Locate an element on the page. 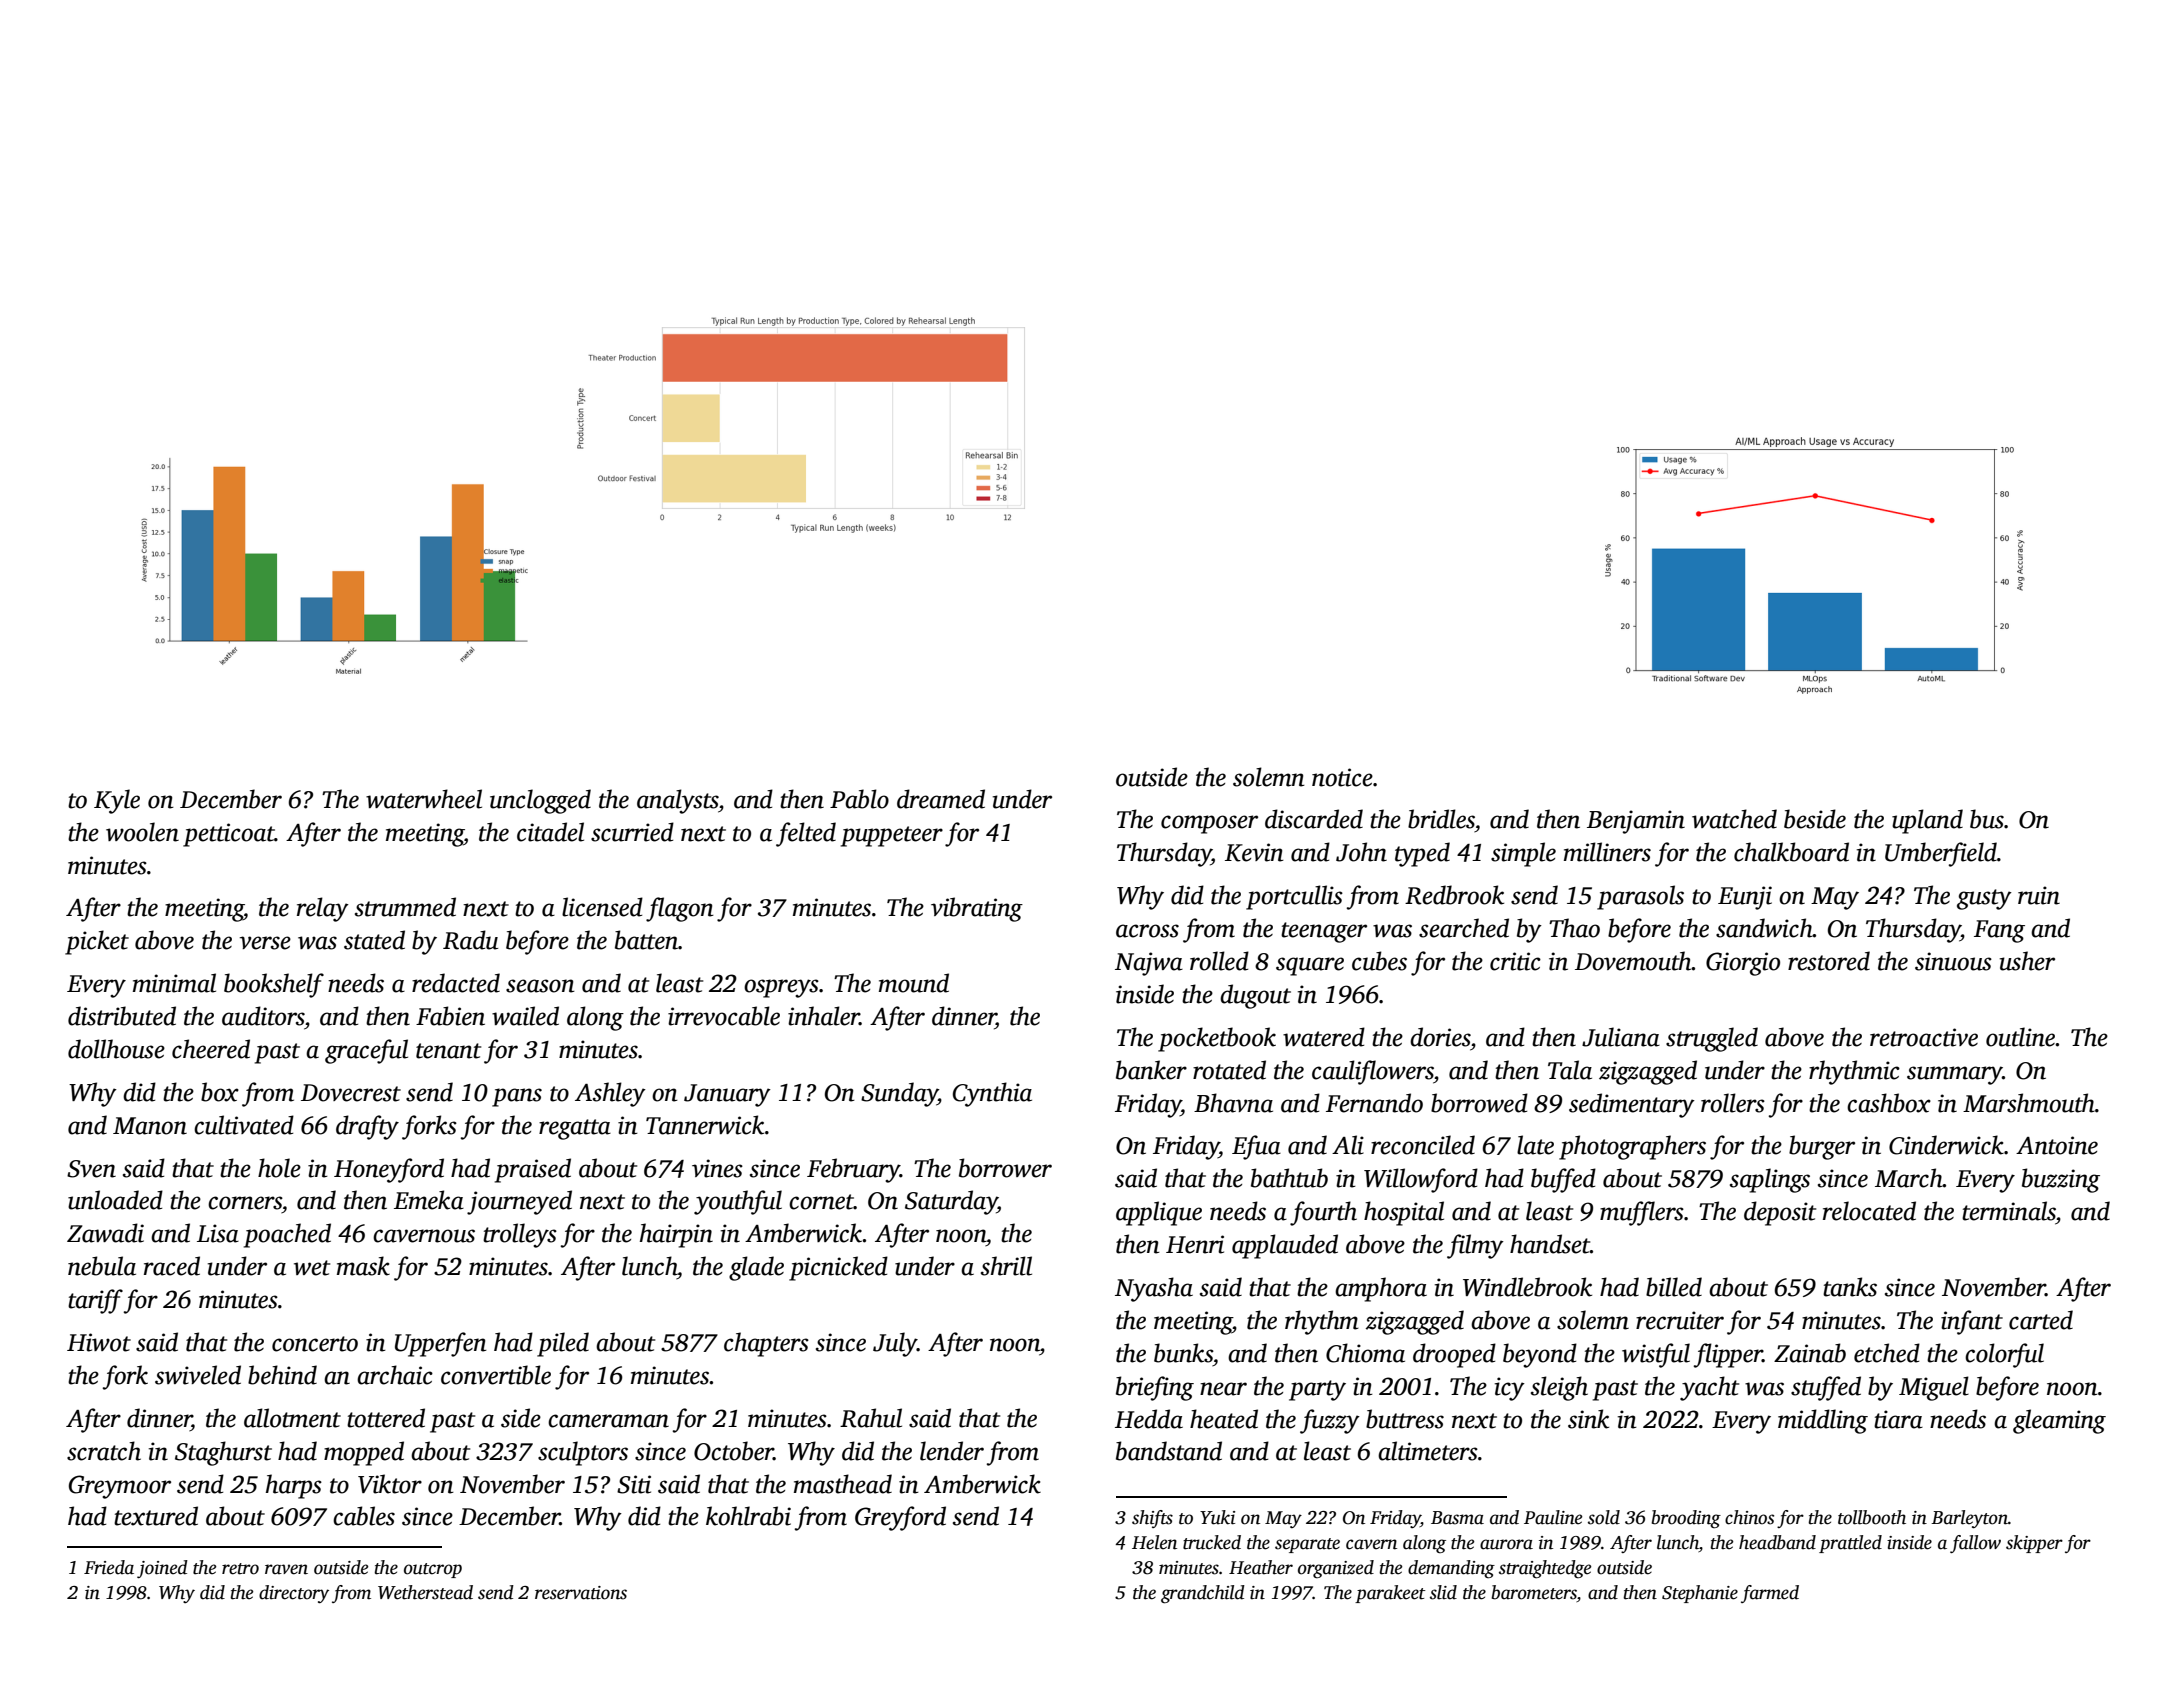  farmed is located at coordinates (1770, 1594).
